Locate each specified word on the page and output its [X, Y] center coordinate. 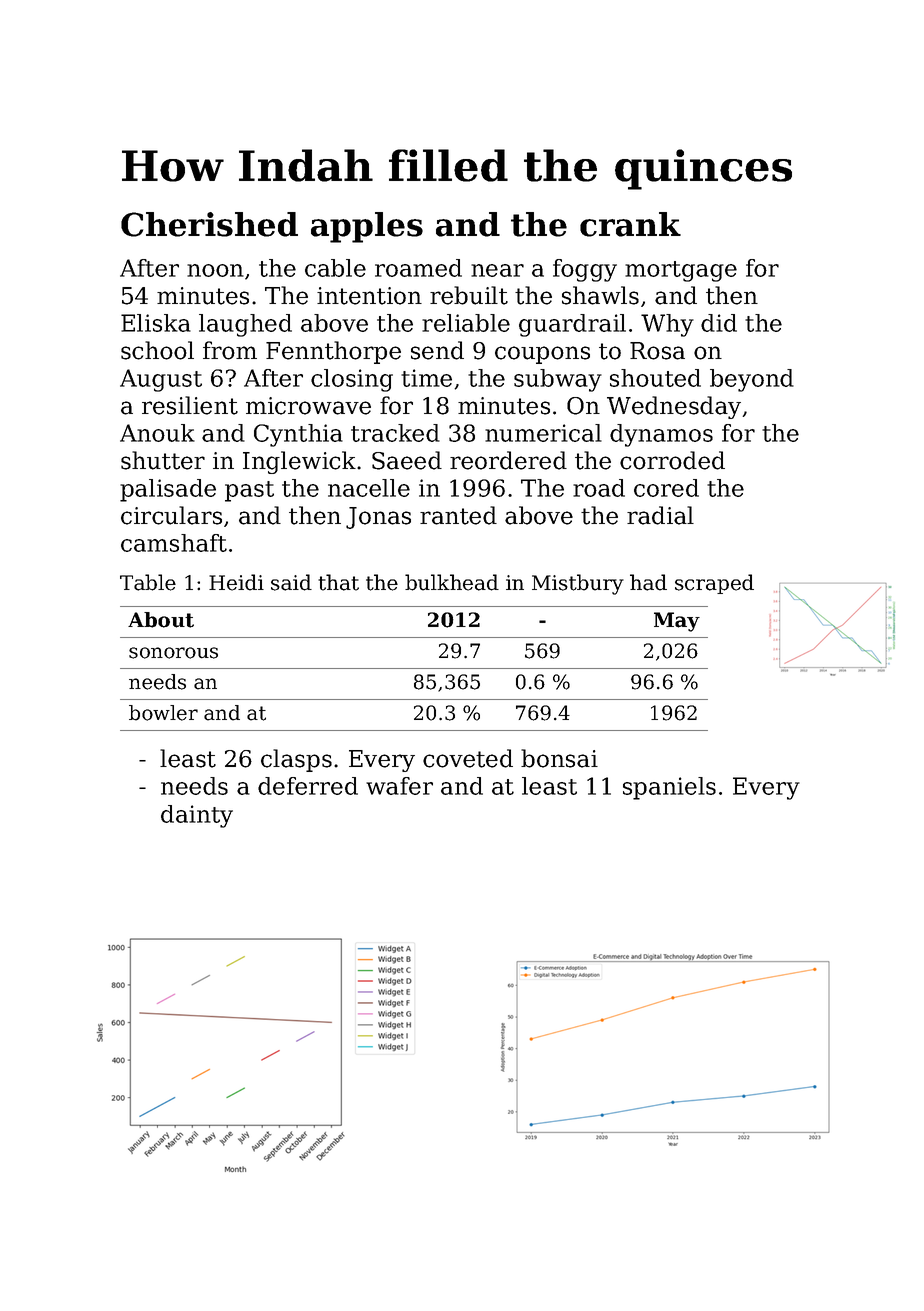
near [497, 270]
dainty [197, 816]
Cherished [209, 224]
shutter [163, 460]
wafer [399, 786]
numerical [543, 433]
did [719, 323]
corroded [672, 460]
